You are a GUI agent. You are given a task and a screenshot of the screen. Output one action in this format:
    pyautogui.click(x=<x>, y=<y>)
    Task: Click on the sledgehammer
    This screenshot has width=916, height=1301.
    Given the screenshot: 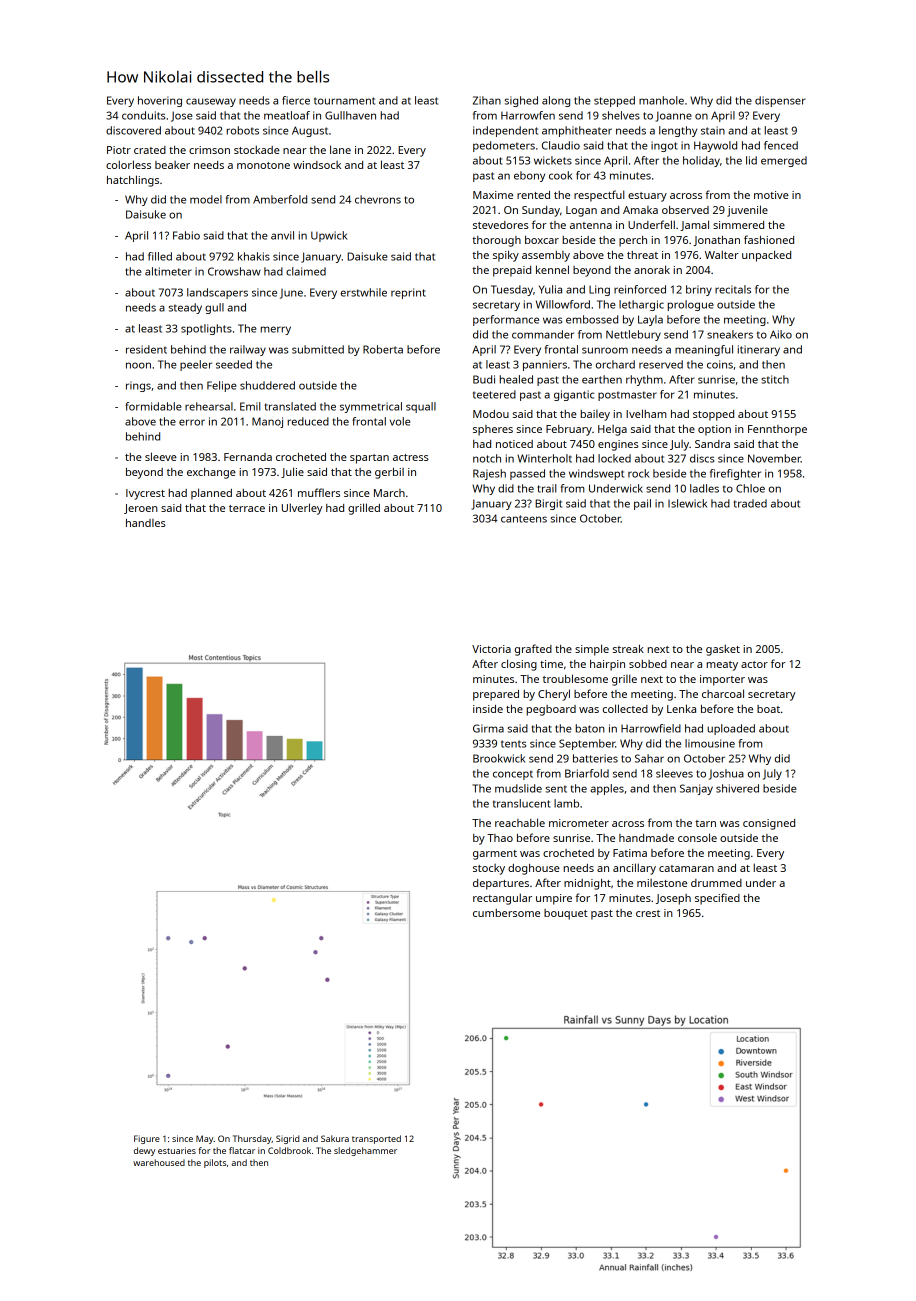 What is the action you would take?
    pyautogui.click(x=365, y=1151)
